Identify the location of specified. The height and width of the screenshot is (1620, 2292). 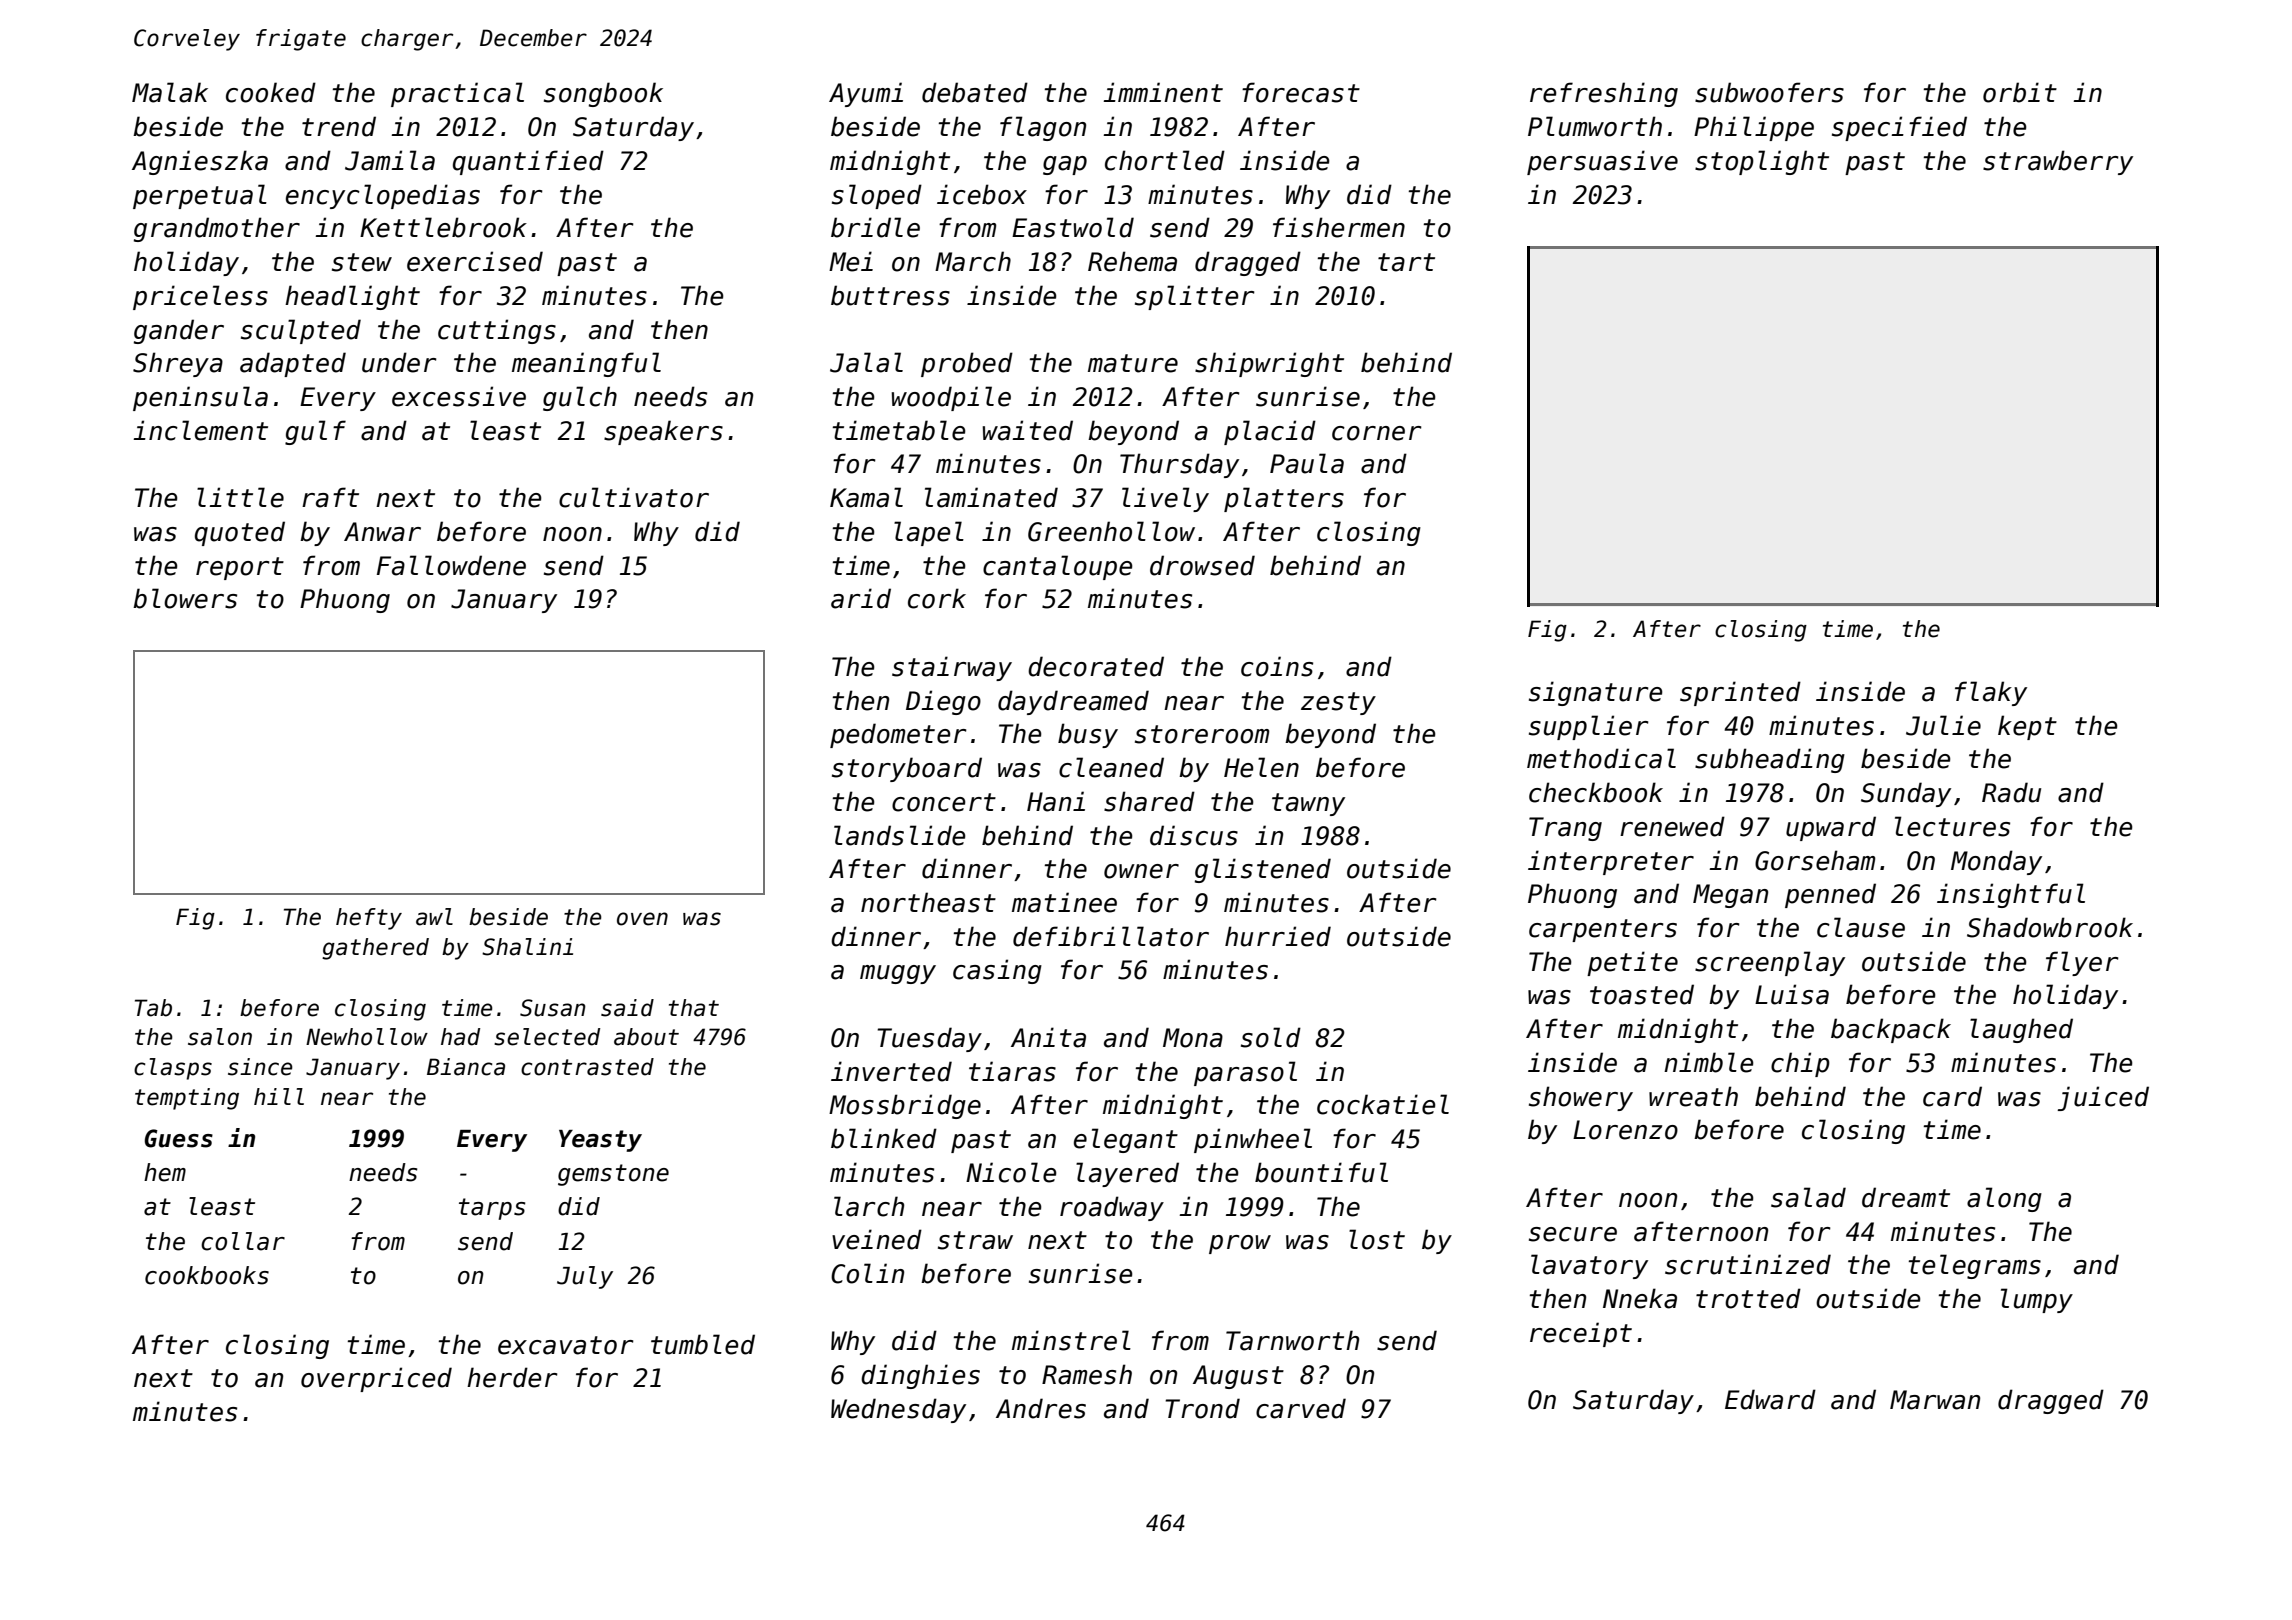
(1899, 128).
